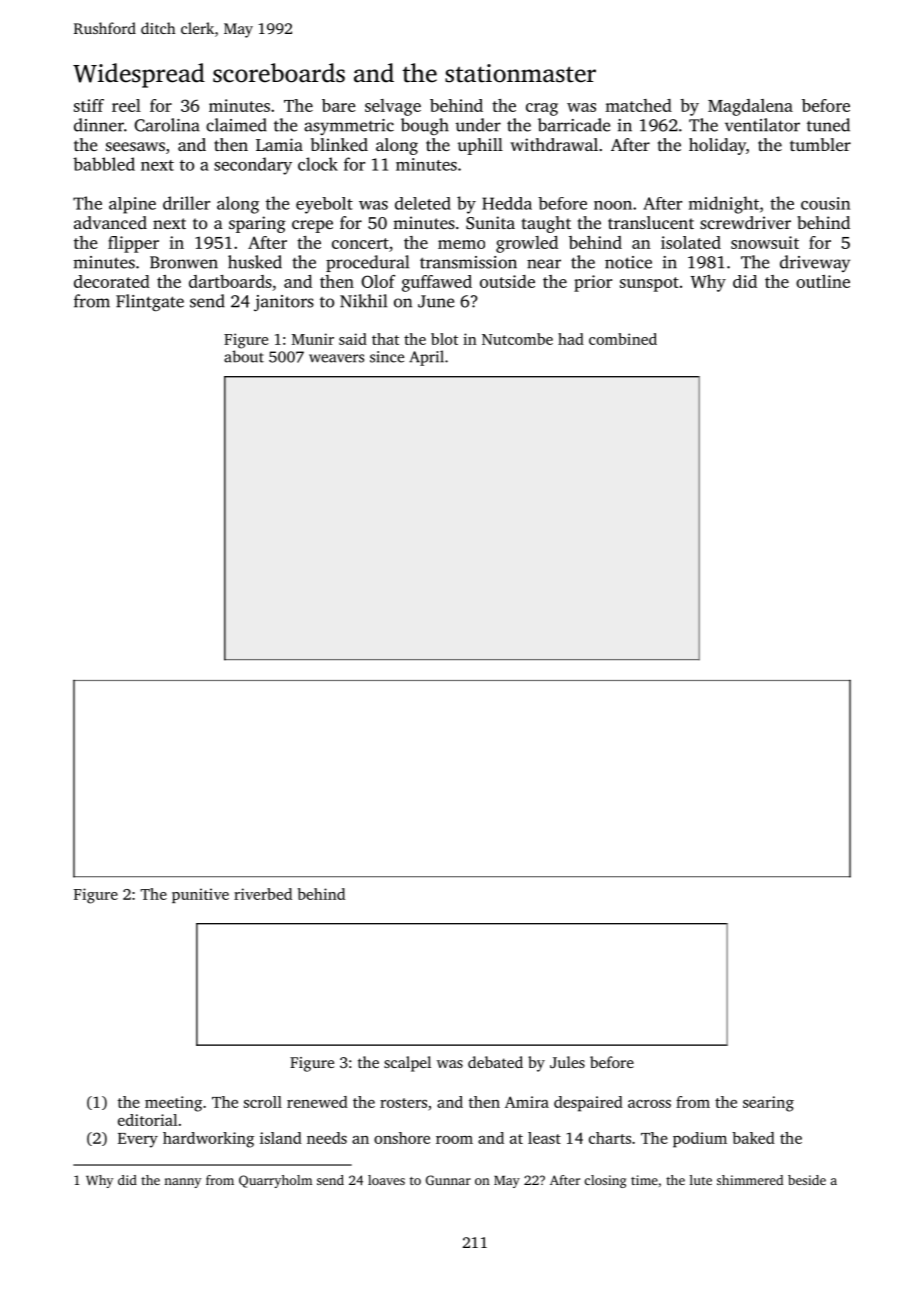 This image has height=1311, width=924. I want to click on withdrawal, so click(554, 144).
